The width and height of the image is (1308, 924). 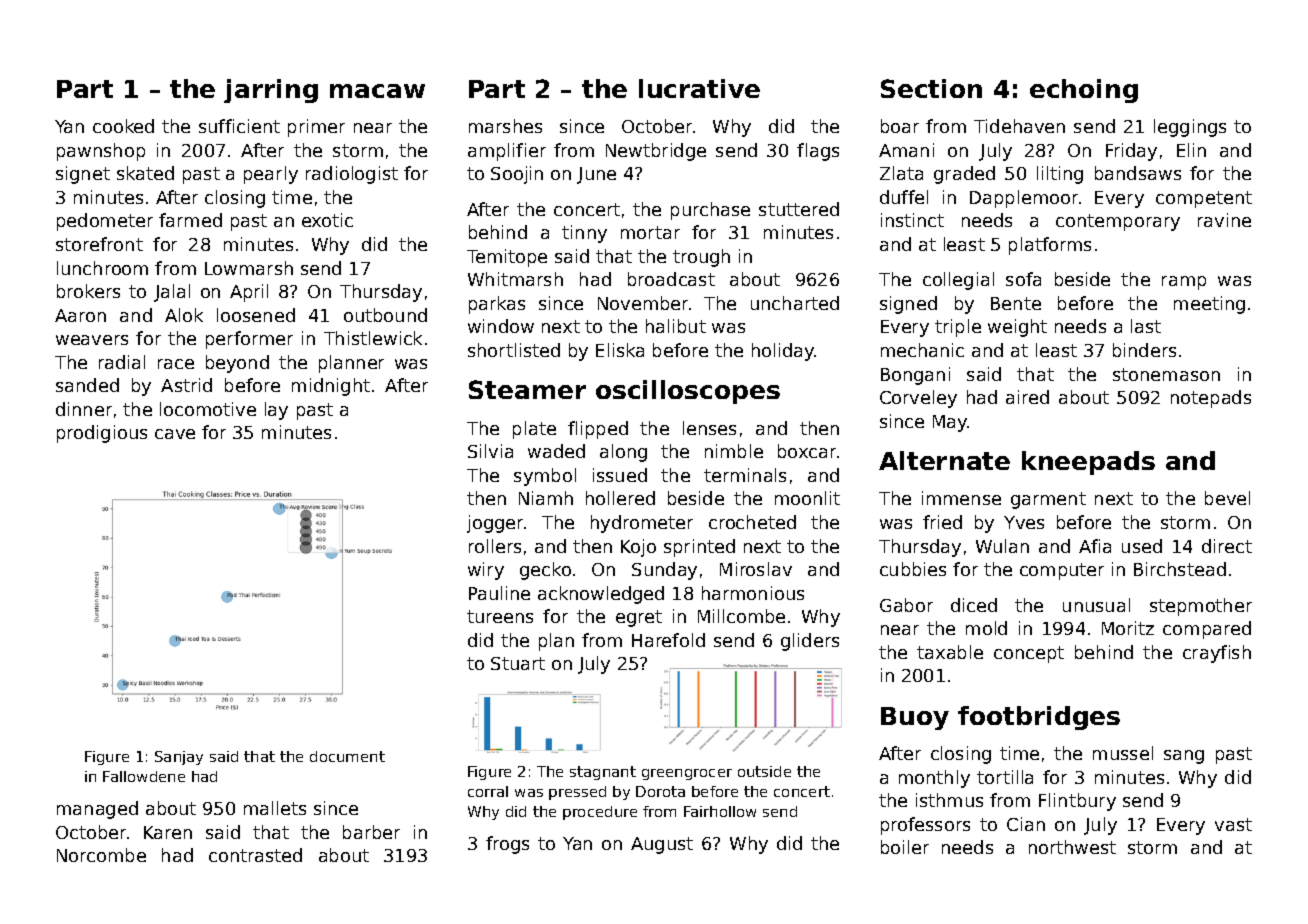 What do you see at coordinates (271, 91) in the image?
I see `jarring` at bounding box center [271, 91].
